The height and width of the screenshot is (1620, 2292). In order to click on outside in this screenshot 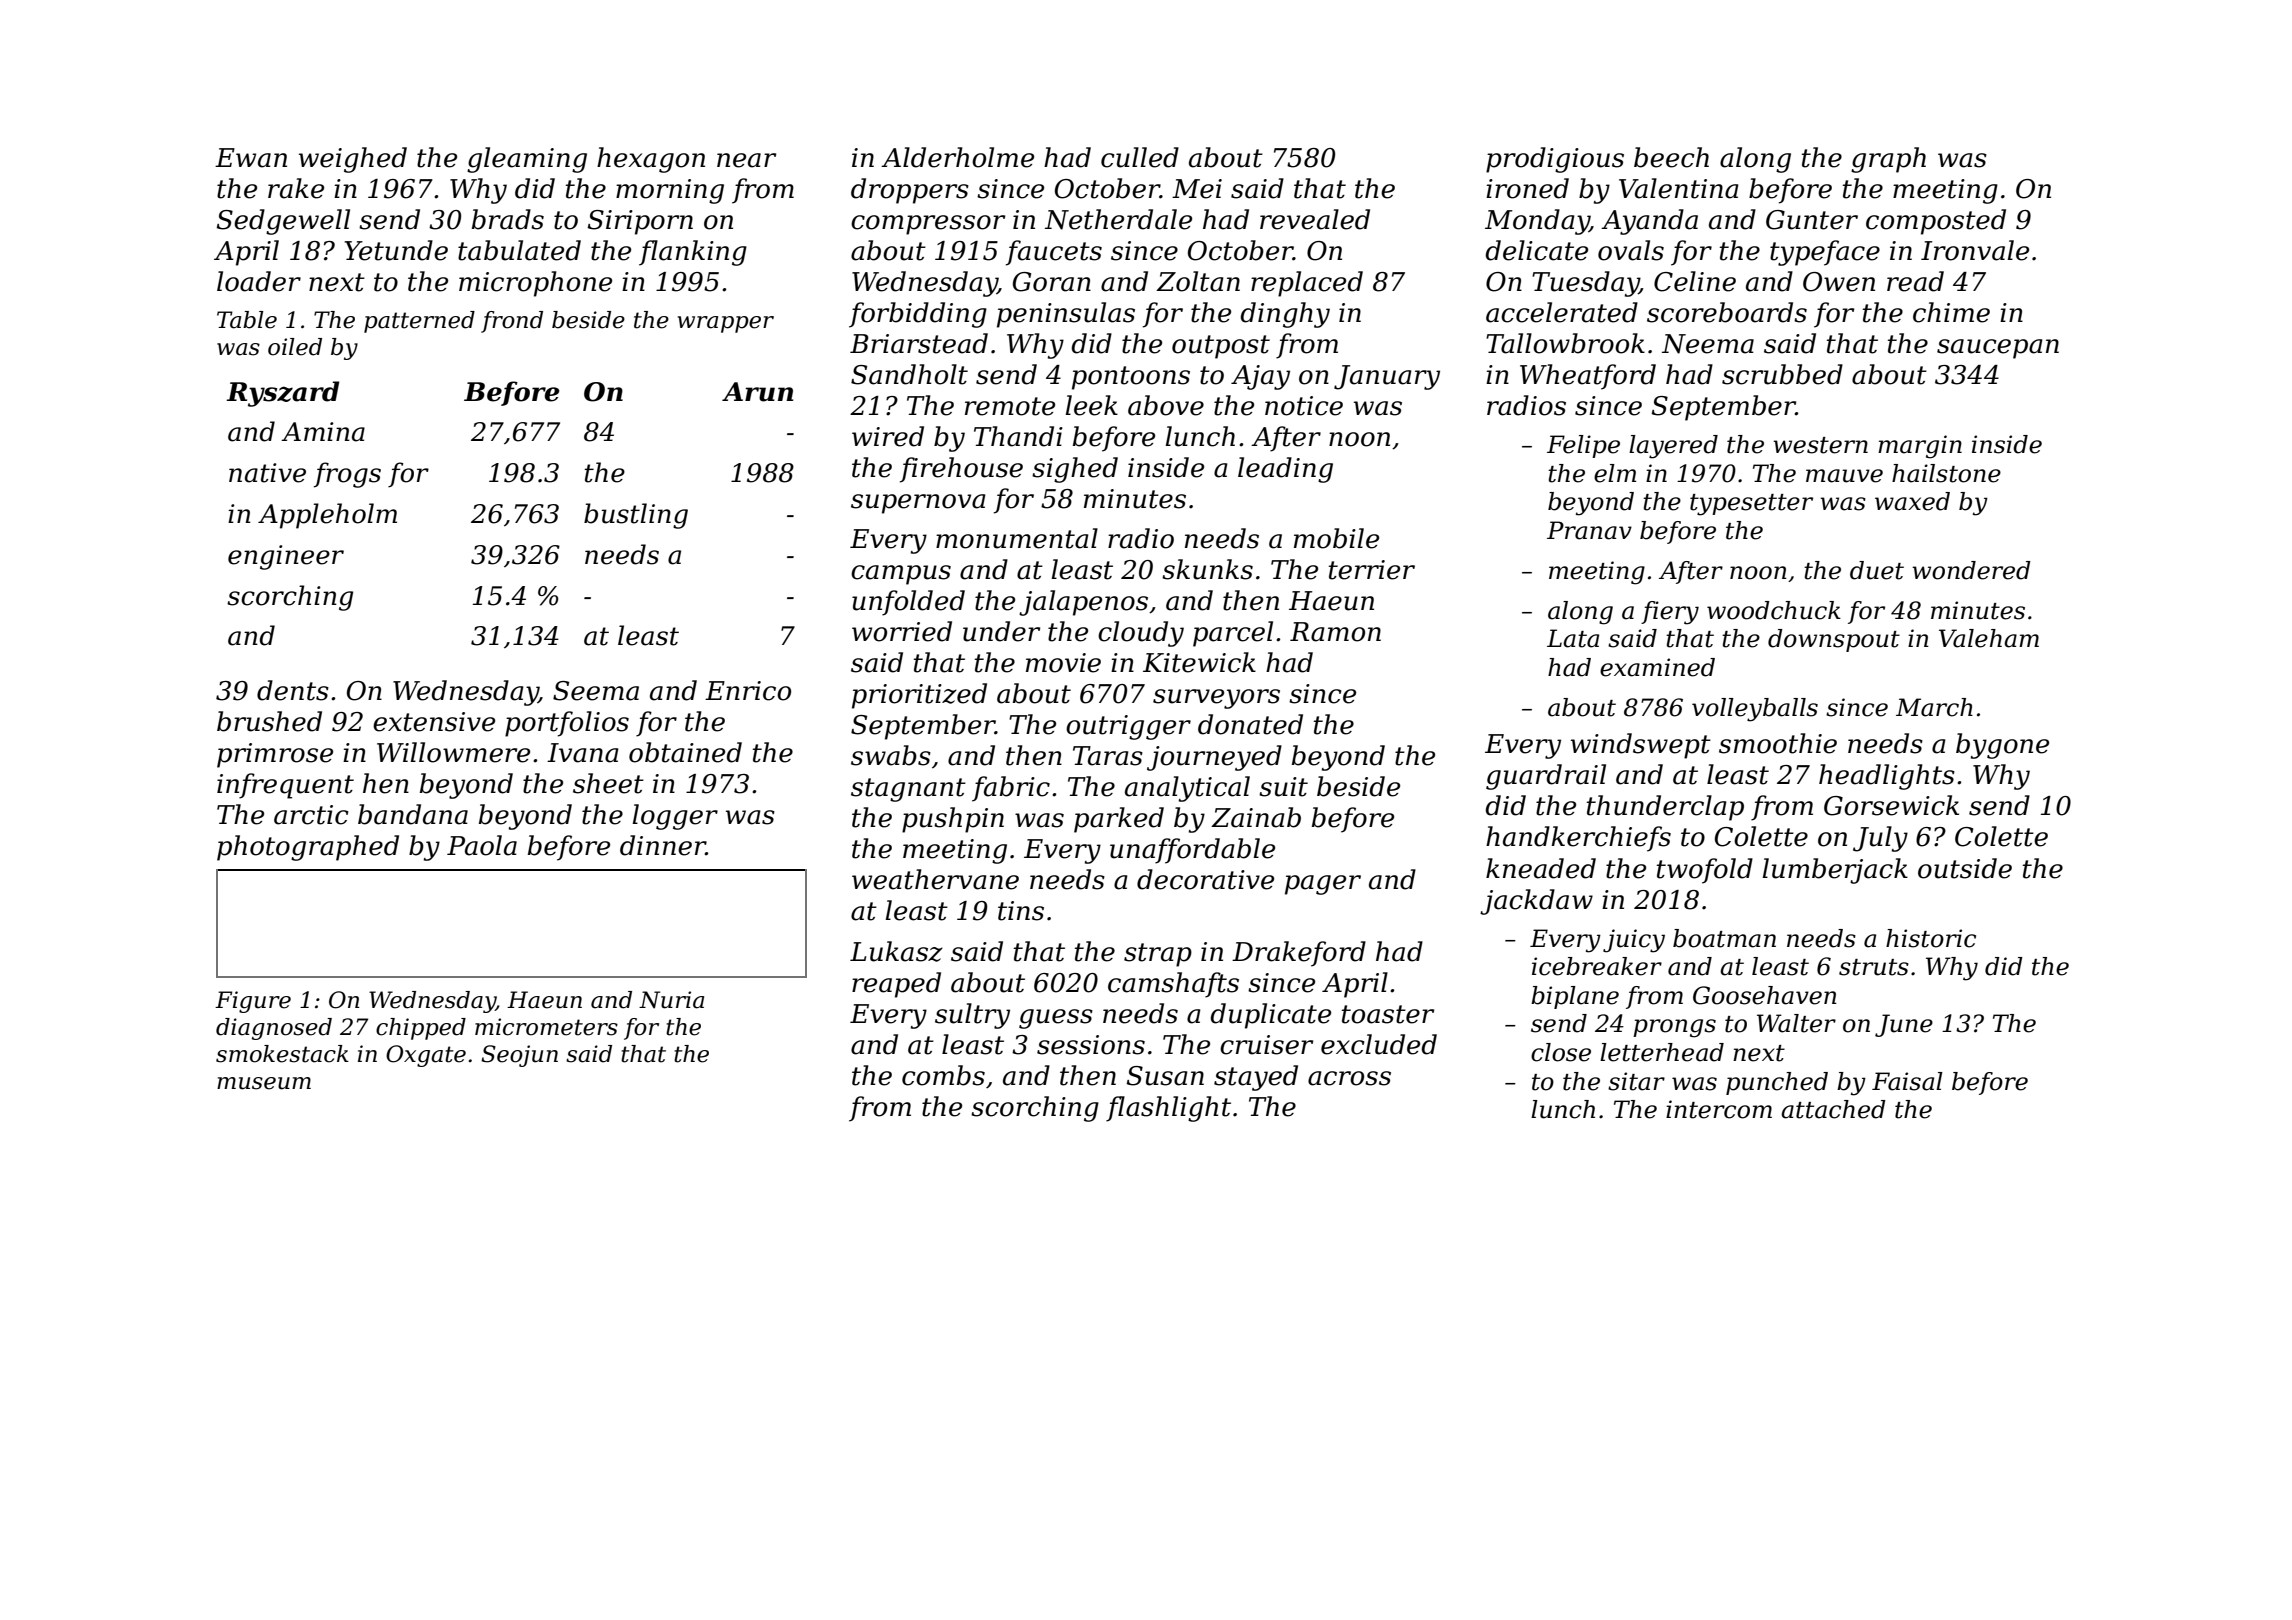, I will do `click(1965, 868)`.
